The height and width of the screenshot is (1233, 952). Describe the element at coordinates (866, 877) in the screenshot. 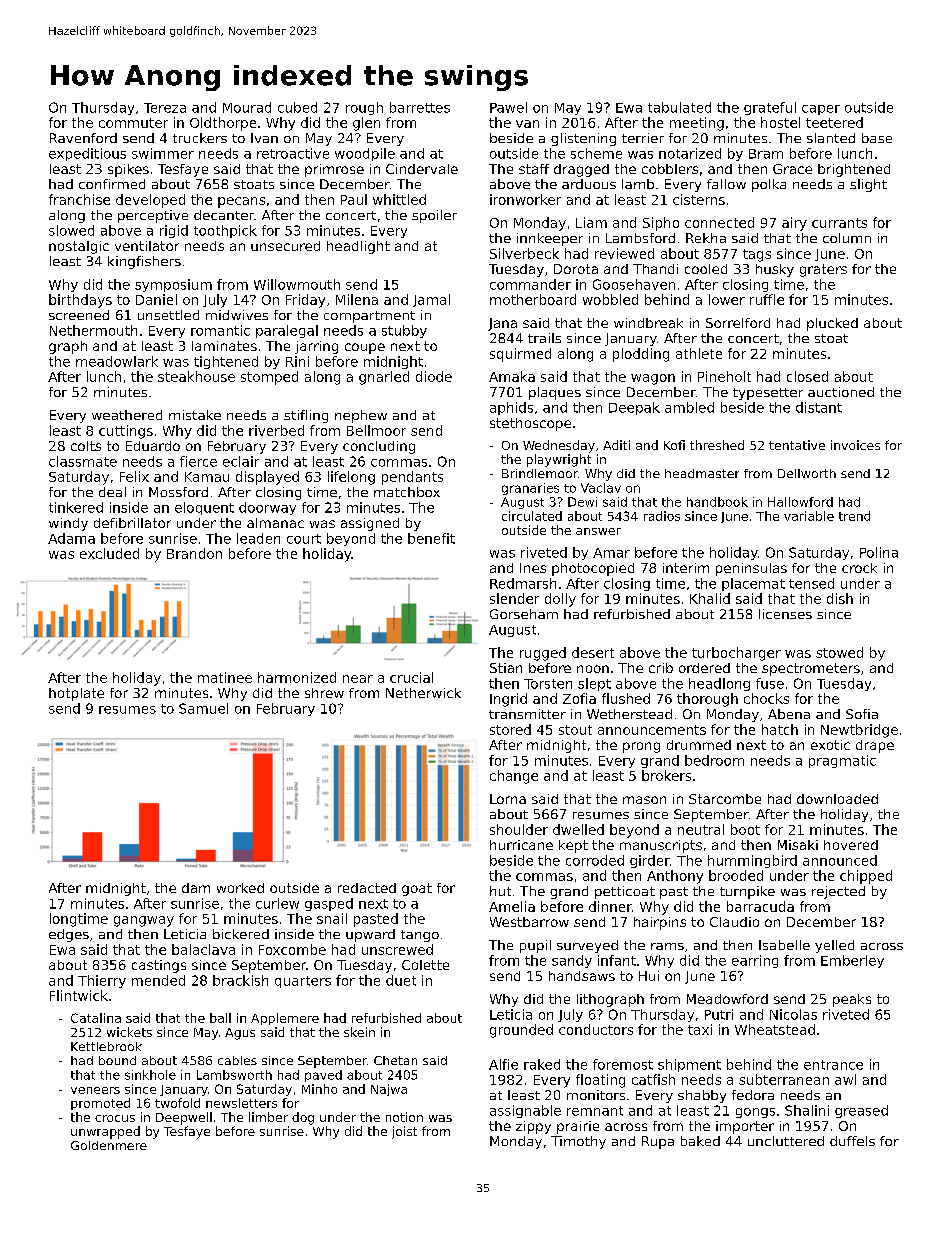

I see `chipped` at that location.
